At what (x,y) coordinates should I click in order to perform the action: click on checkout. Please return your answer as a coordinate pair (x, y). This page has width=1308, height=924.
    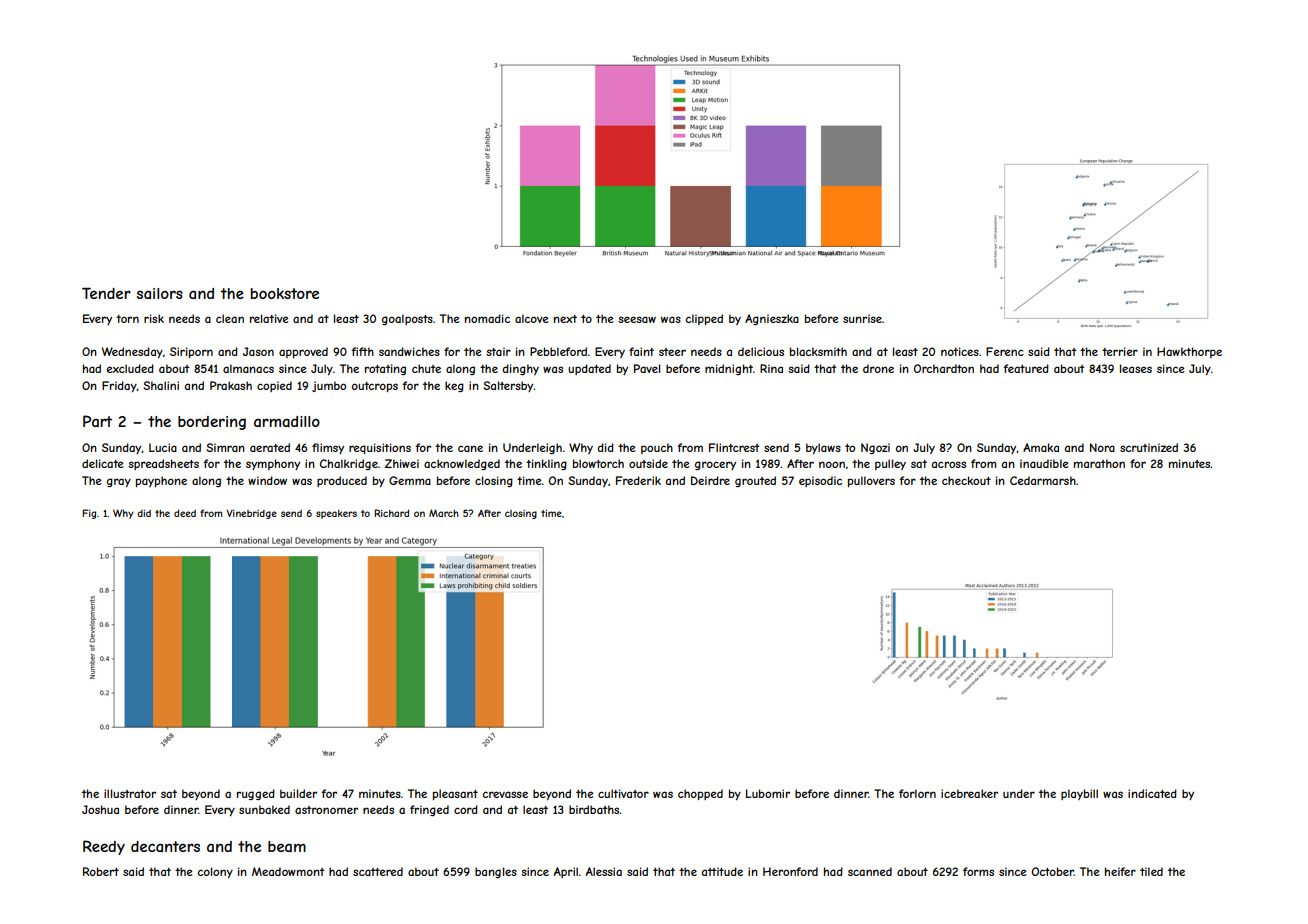
    Looking at the image, I should click on (966, 480).
